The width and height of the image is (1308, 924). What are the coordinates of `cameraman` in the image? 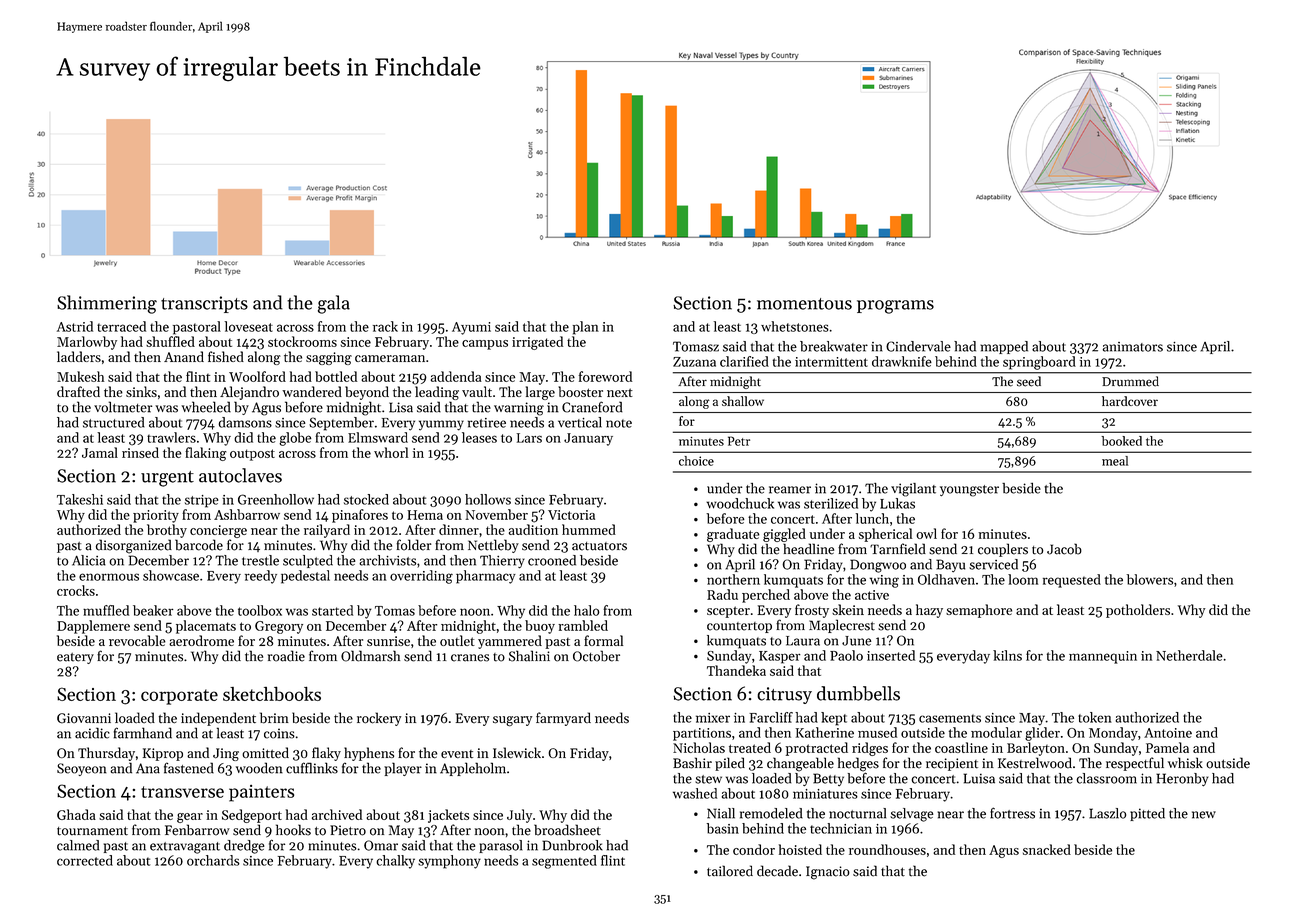 It's located at (390, 358).
